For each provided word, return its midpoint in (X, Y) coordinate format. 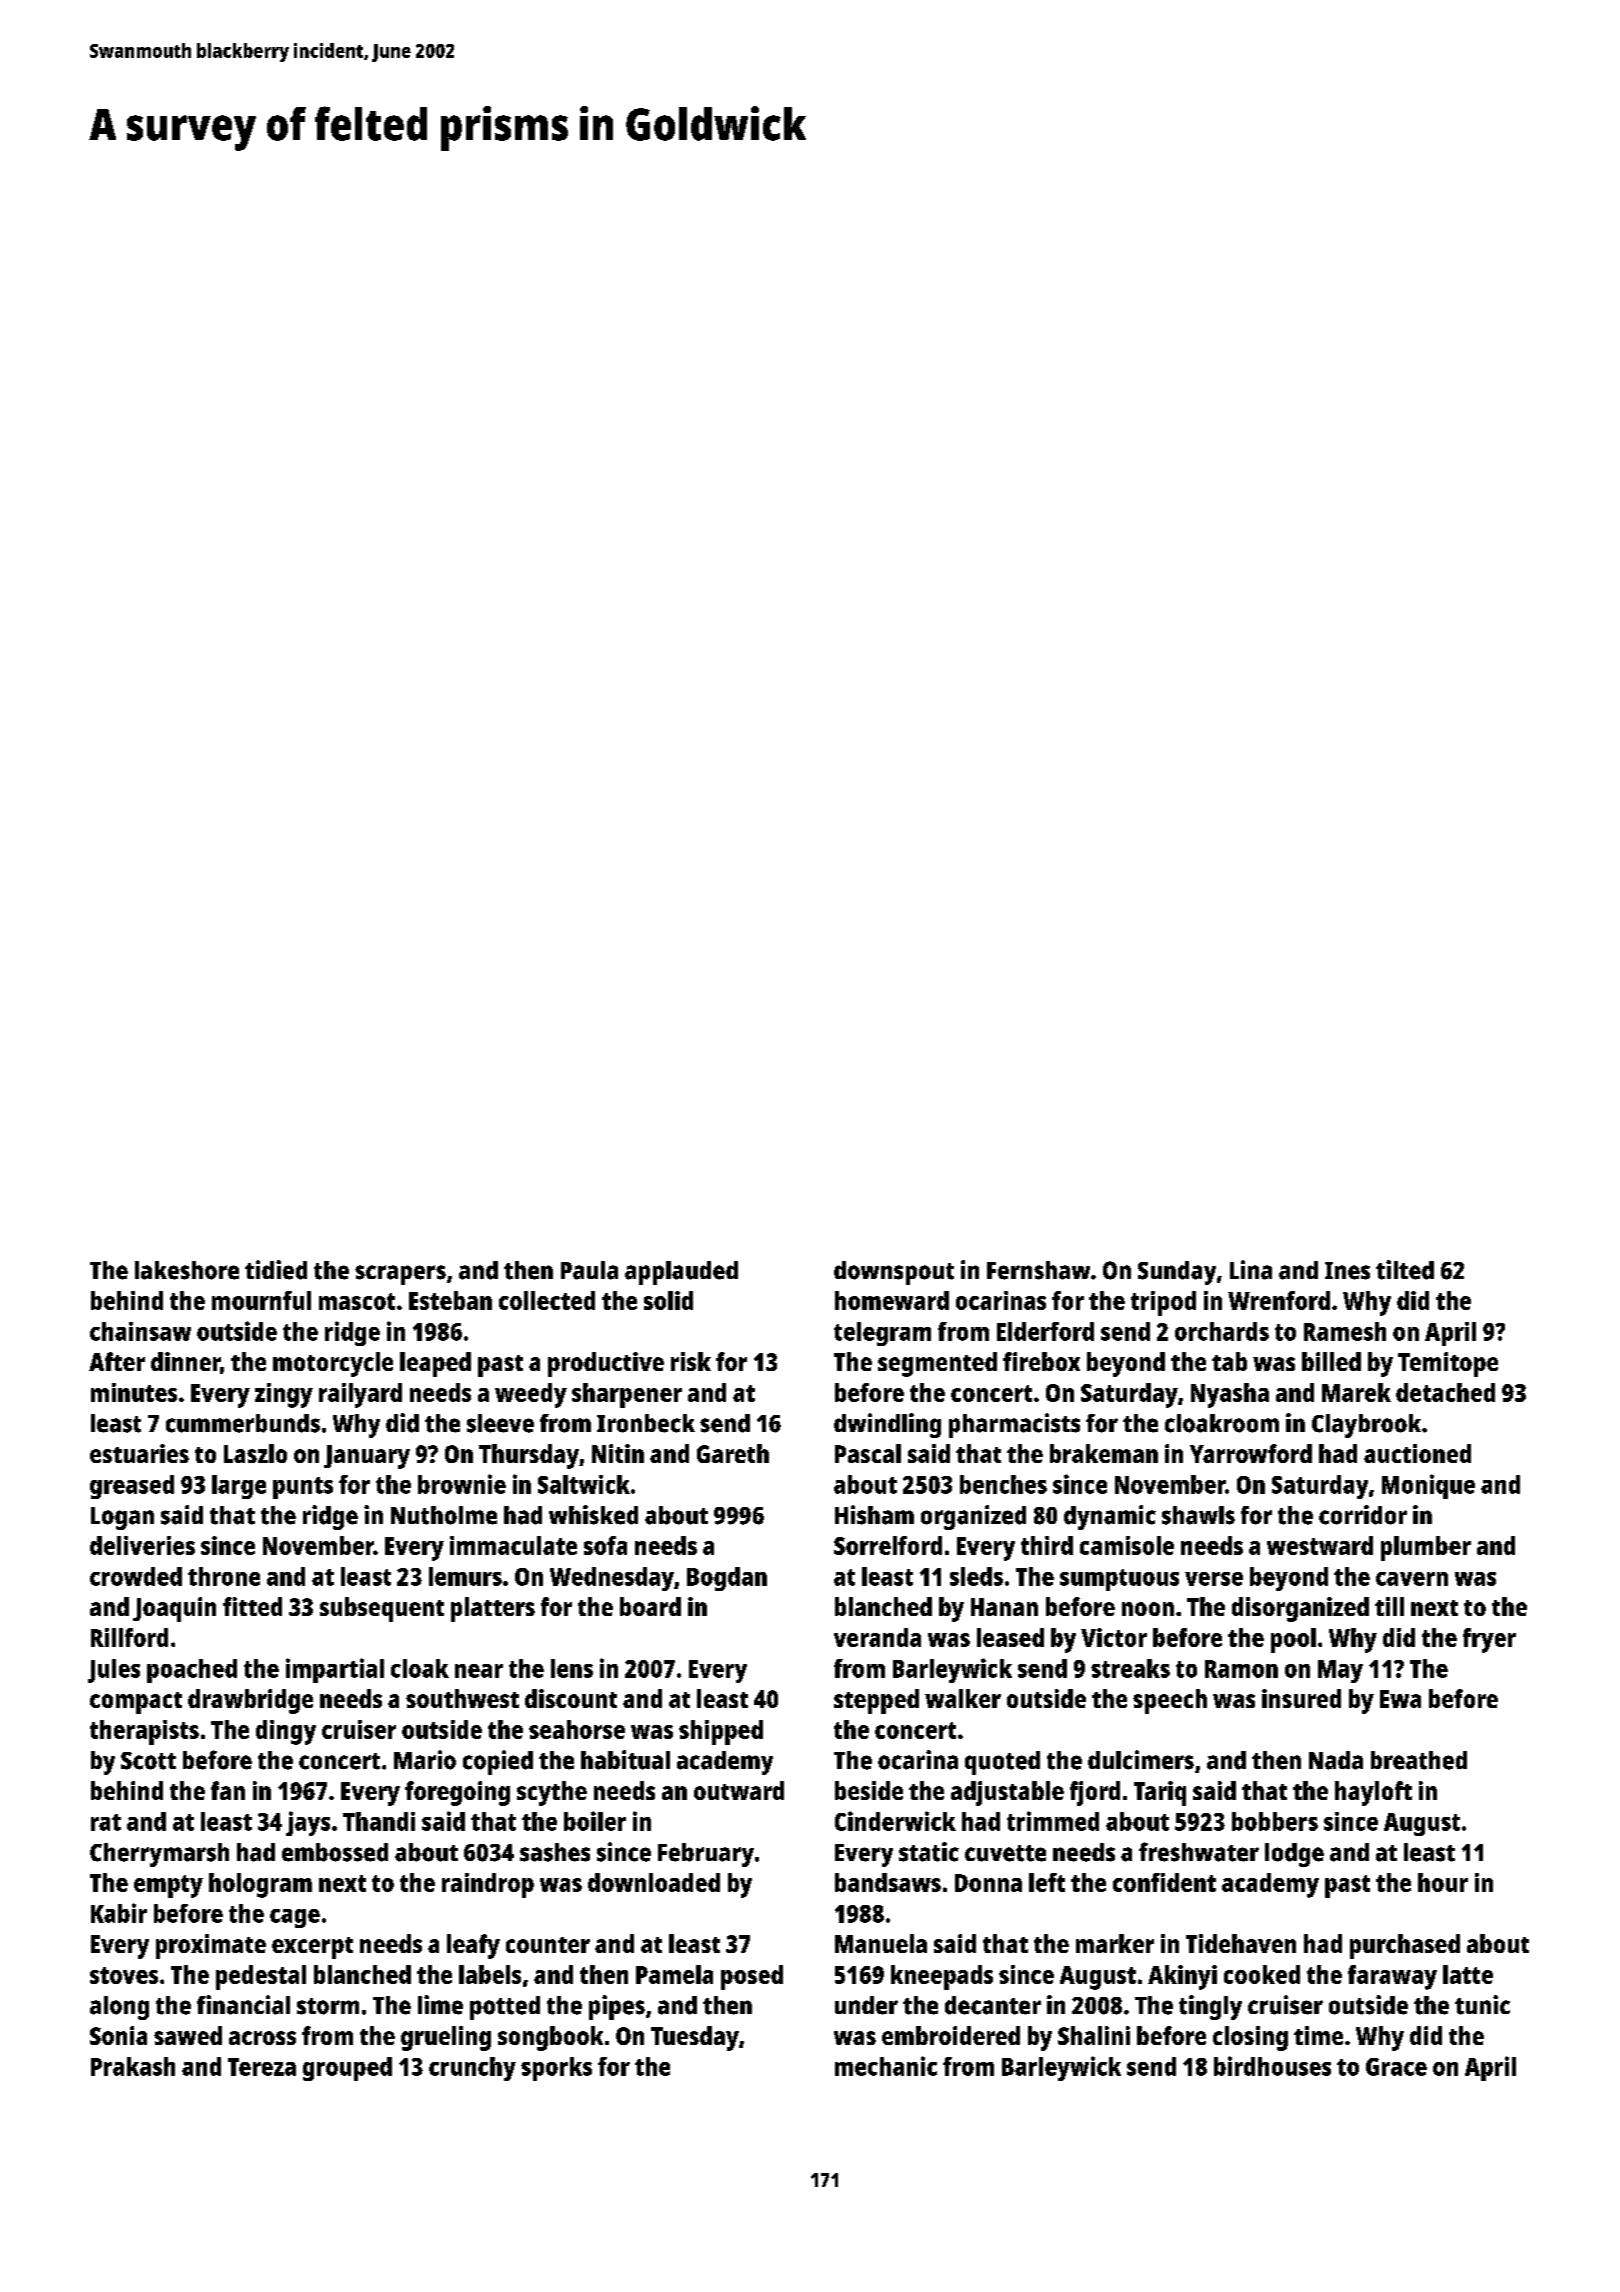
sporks (556, 2069)
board (650, 1606)
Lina (1251, 1270)
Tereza (262, 2067)
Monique (1428, 1486)
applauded (681, 1273)
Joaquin (174, 1609)
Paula (589, 1270)
